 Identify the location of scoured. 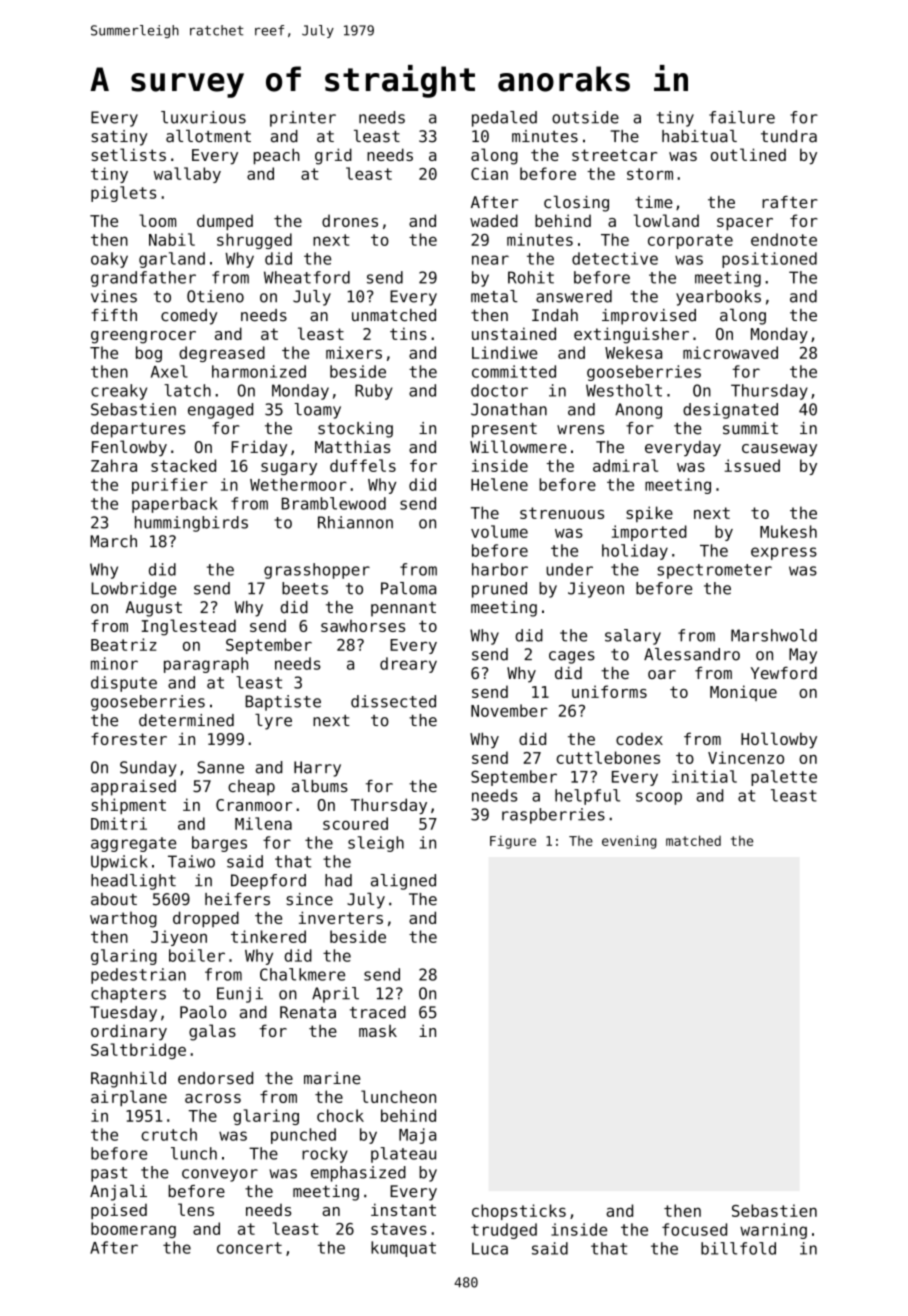
(355, 823).
